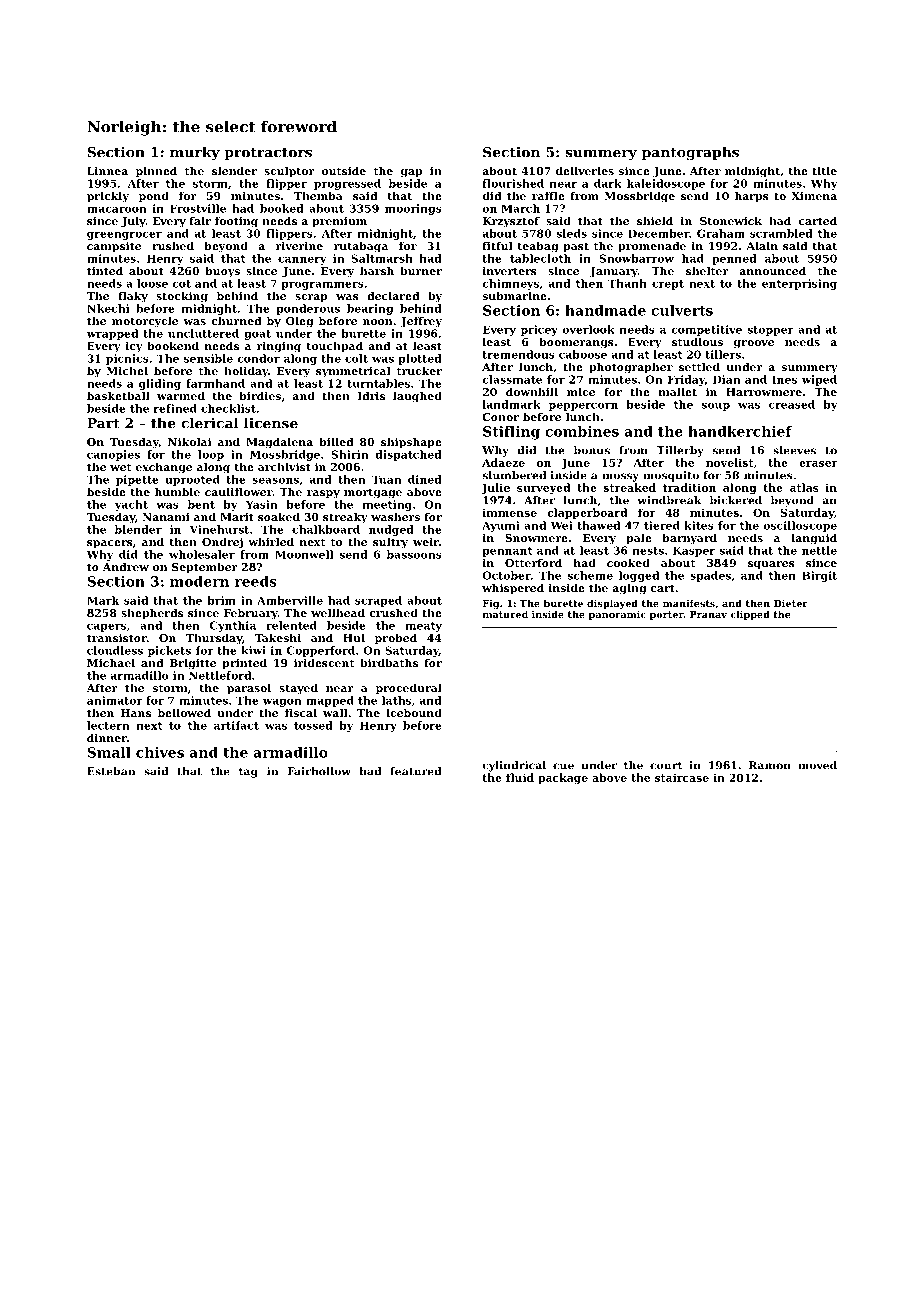  What do you see at coordinates (175, 408) in the screenshot?
I see `refined` at bounding box center [175, 408].
